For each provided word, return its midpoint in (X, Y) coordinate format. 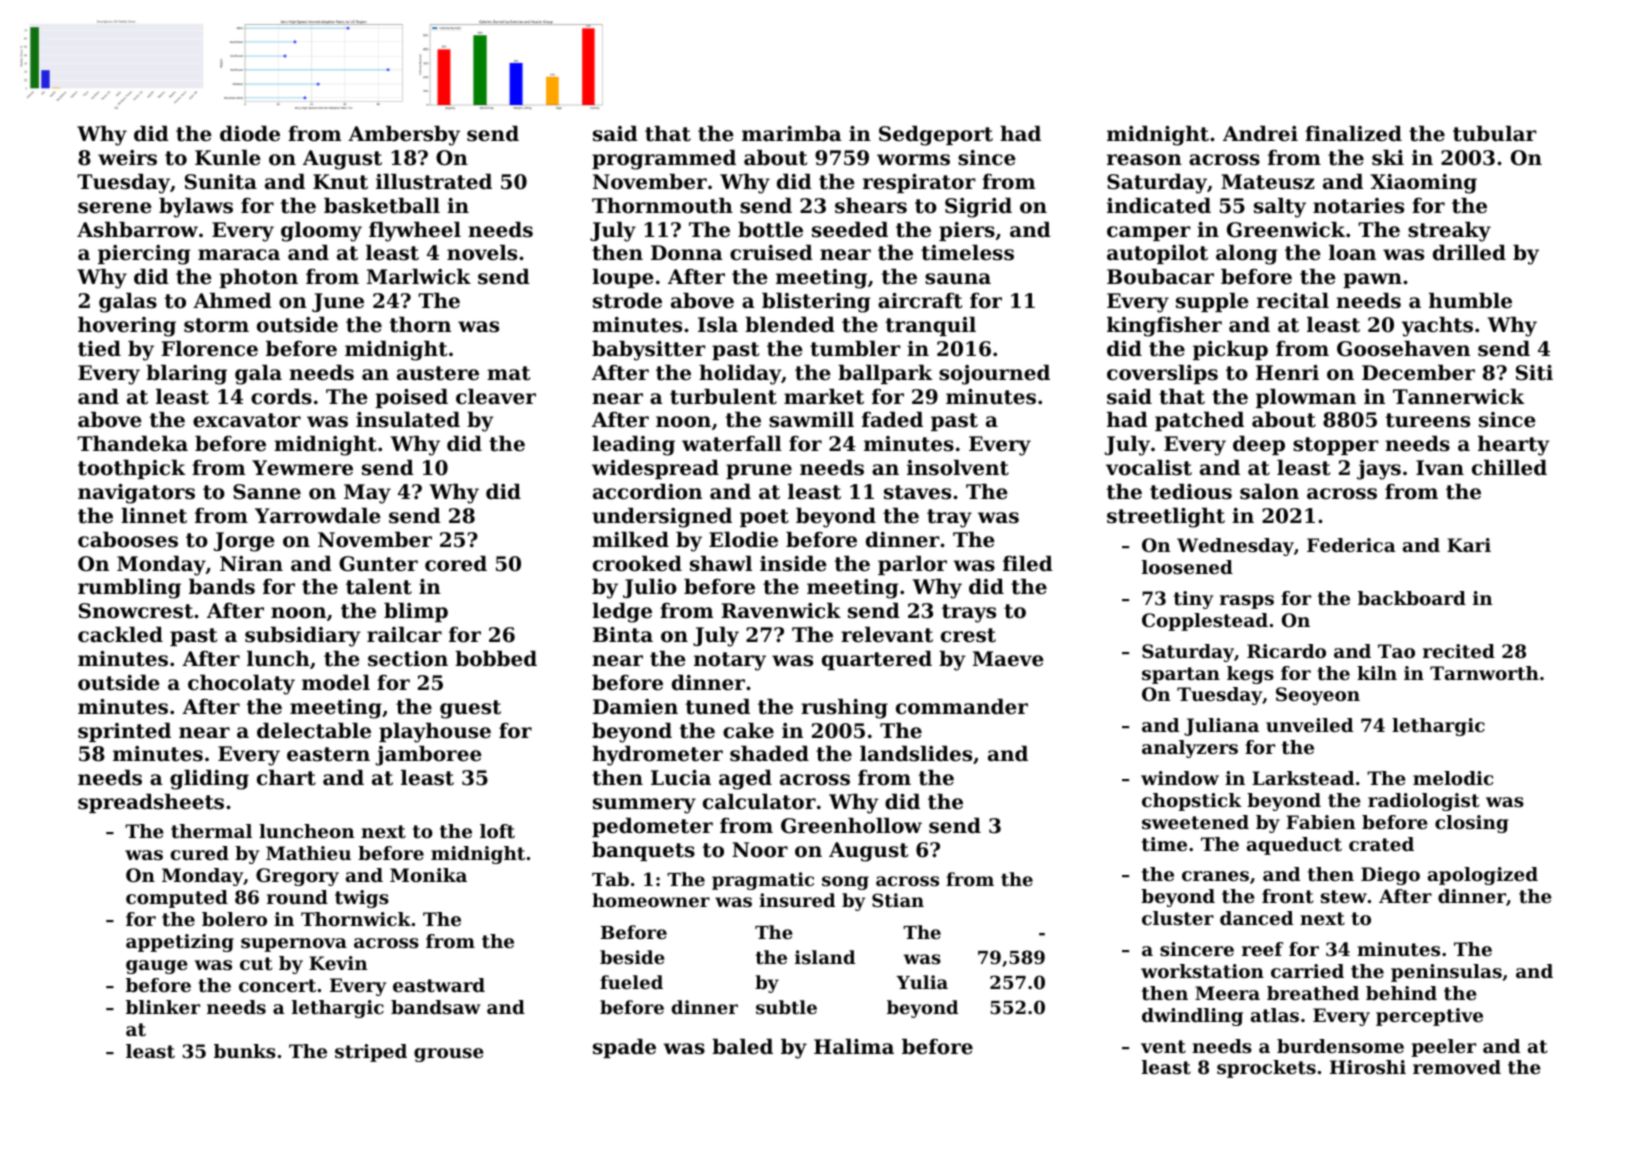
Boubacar (1160, 277)
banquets (643, 851)
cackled (120, 635)
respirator (919, 183)
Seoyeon (1318, 696)
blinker (163, 1007)
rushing (844, 709)
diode (250, 134)
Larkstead (1303, 778)
